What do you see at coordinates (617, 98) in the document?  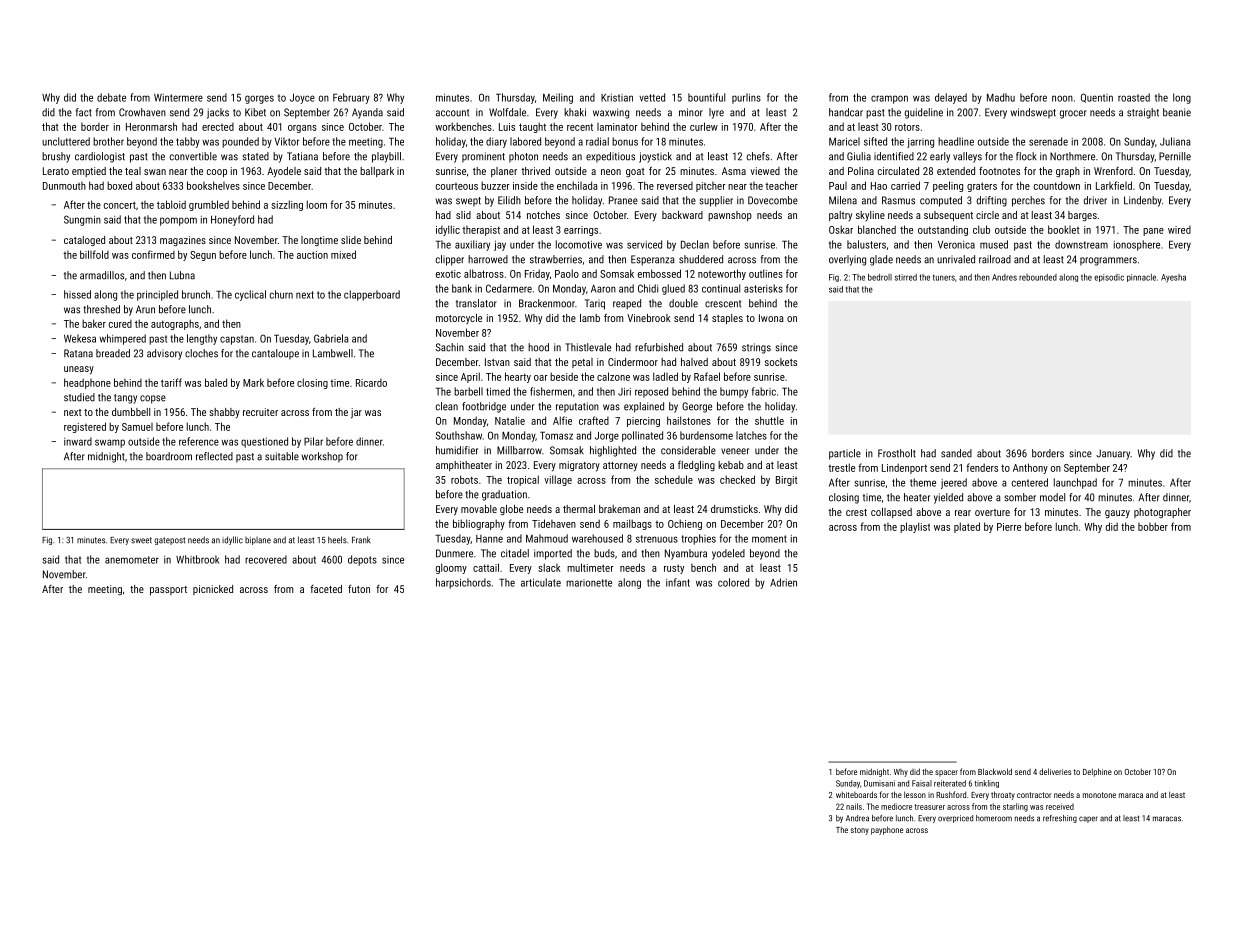 I see `Kristian` at bounding box center [617, 98].
